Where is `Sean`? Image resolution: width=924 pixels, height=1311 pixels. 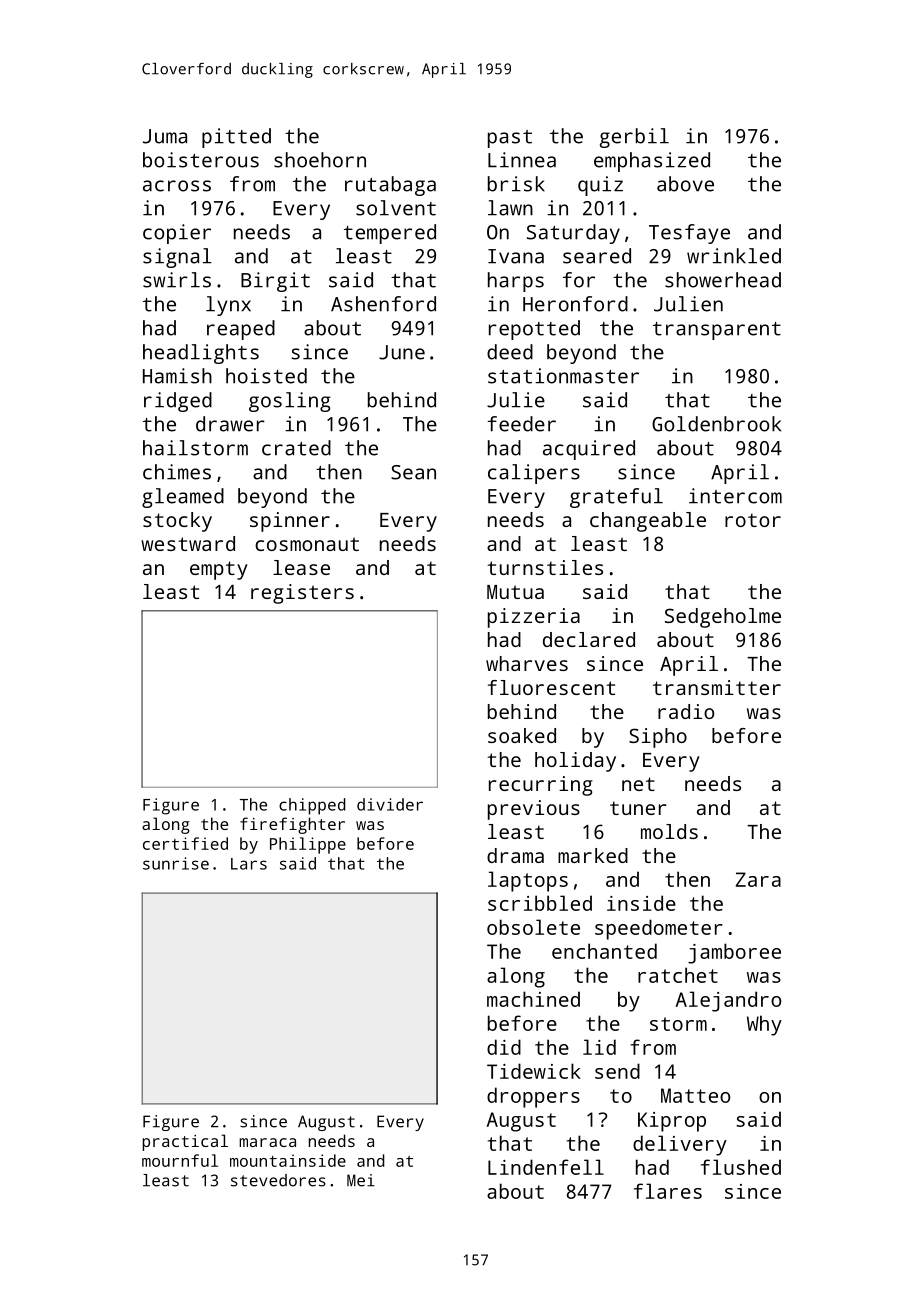 Sean is located at coordinates (413, 472).
